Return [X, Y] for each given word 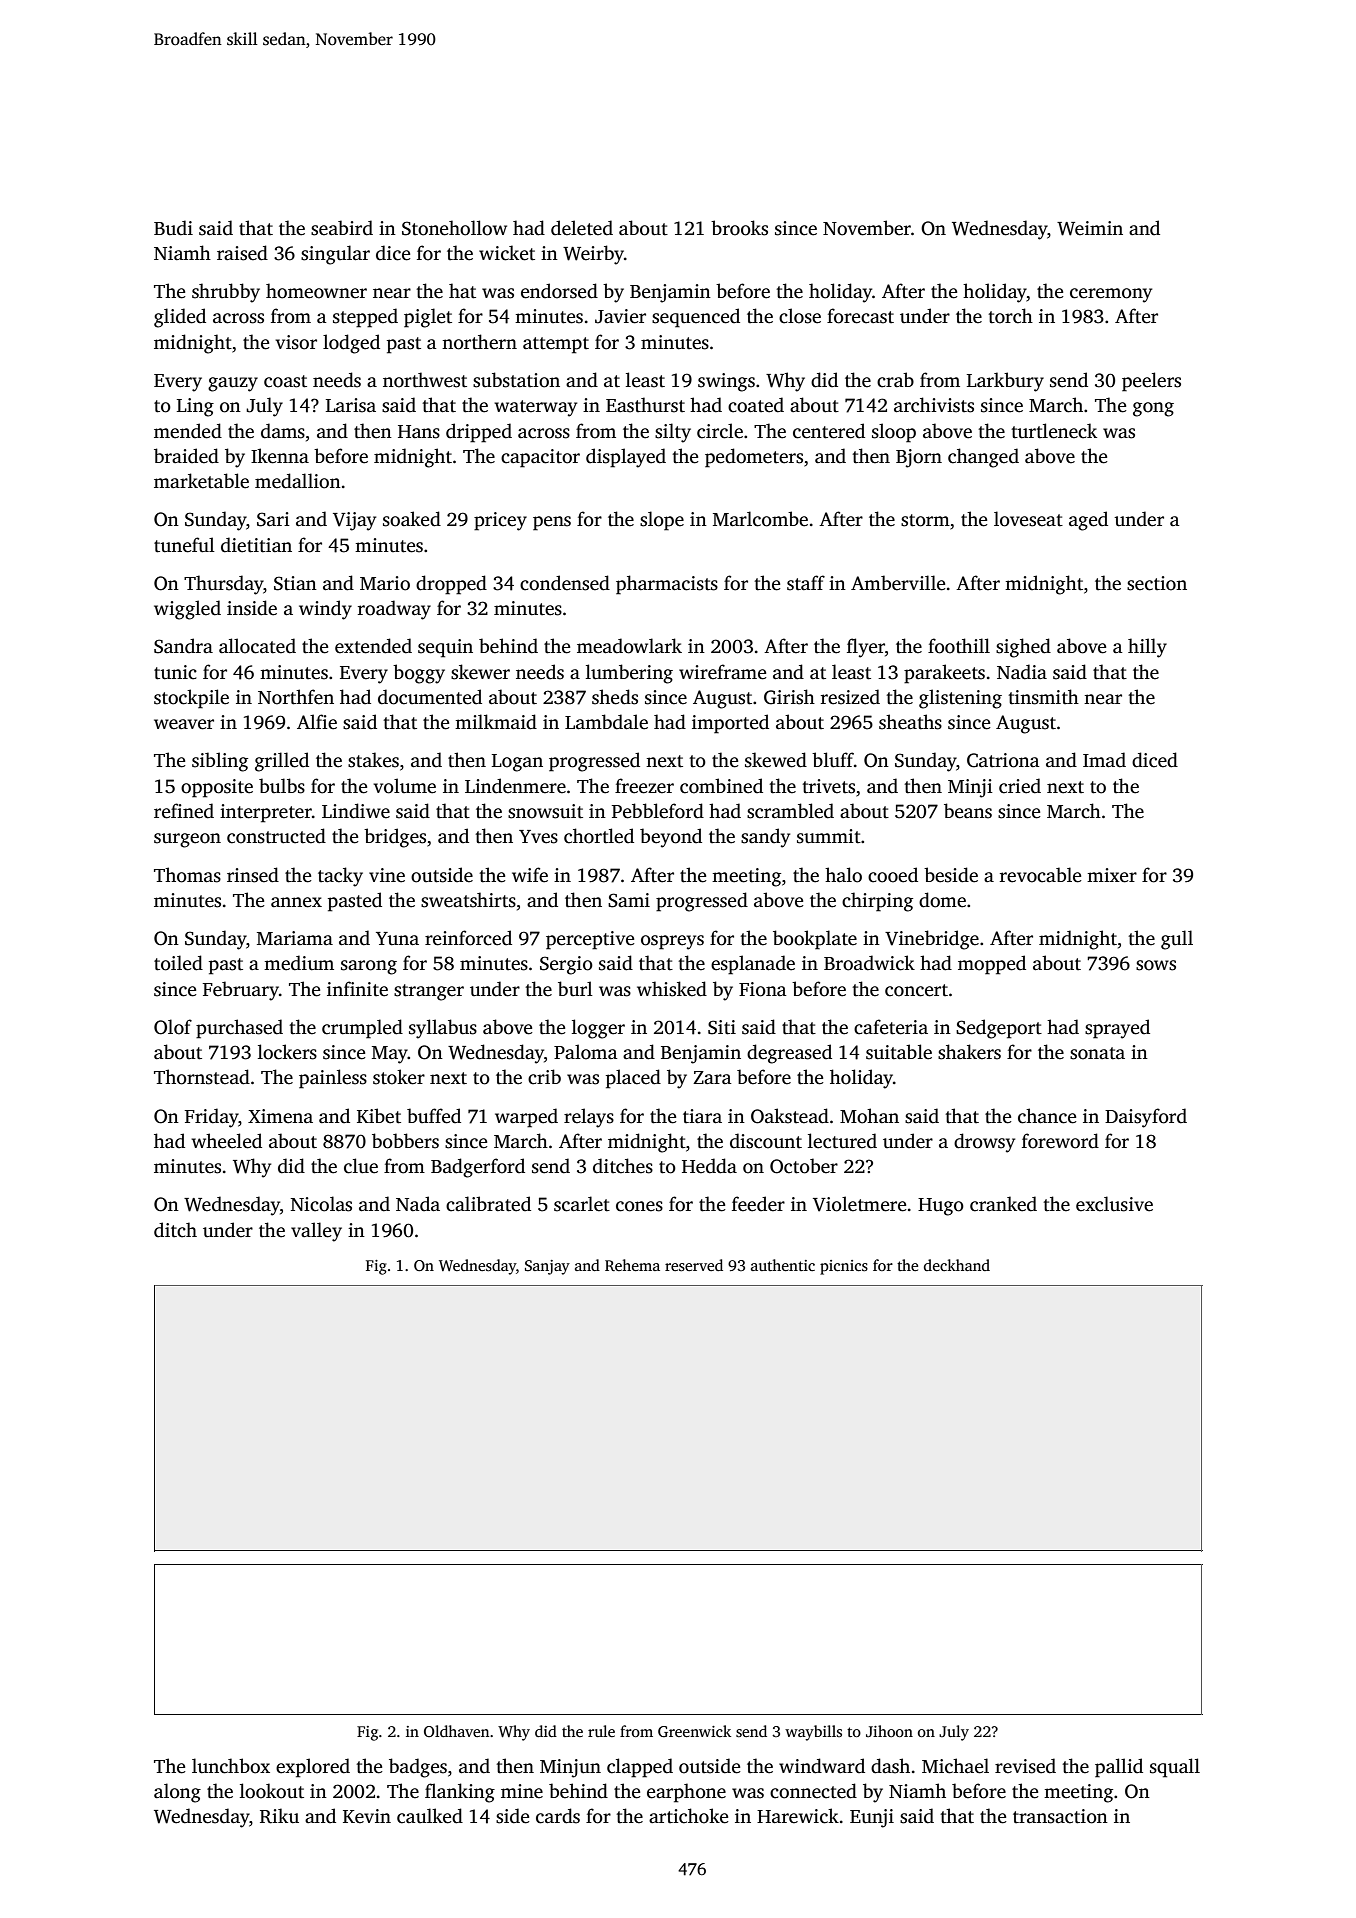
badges [418, 1768]
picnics [844, 1267]
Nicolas [321, 1204]
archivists [934, 405]
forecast [860, 316]
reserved [694, 1265]
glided [180, 318]
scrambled [790, 811]
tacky [340, 877]
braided [186, 456]
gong [1153, 409]
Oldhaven [456, 1731]
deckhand [957, 1265]
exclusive [1114, 1204]
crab [895, 380]
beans [968, 811]
